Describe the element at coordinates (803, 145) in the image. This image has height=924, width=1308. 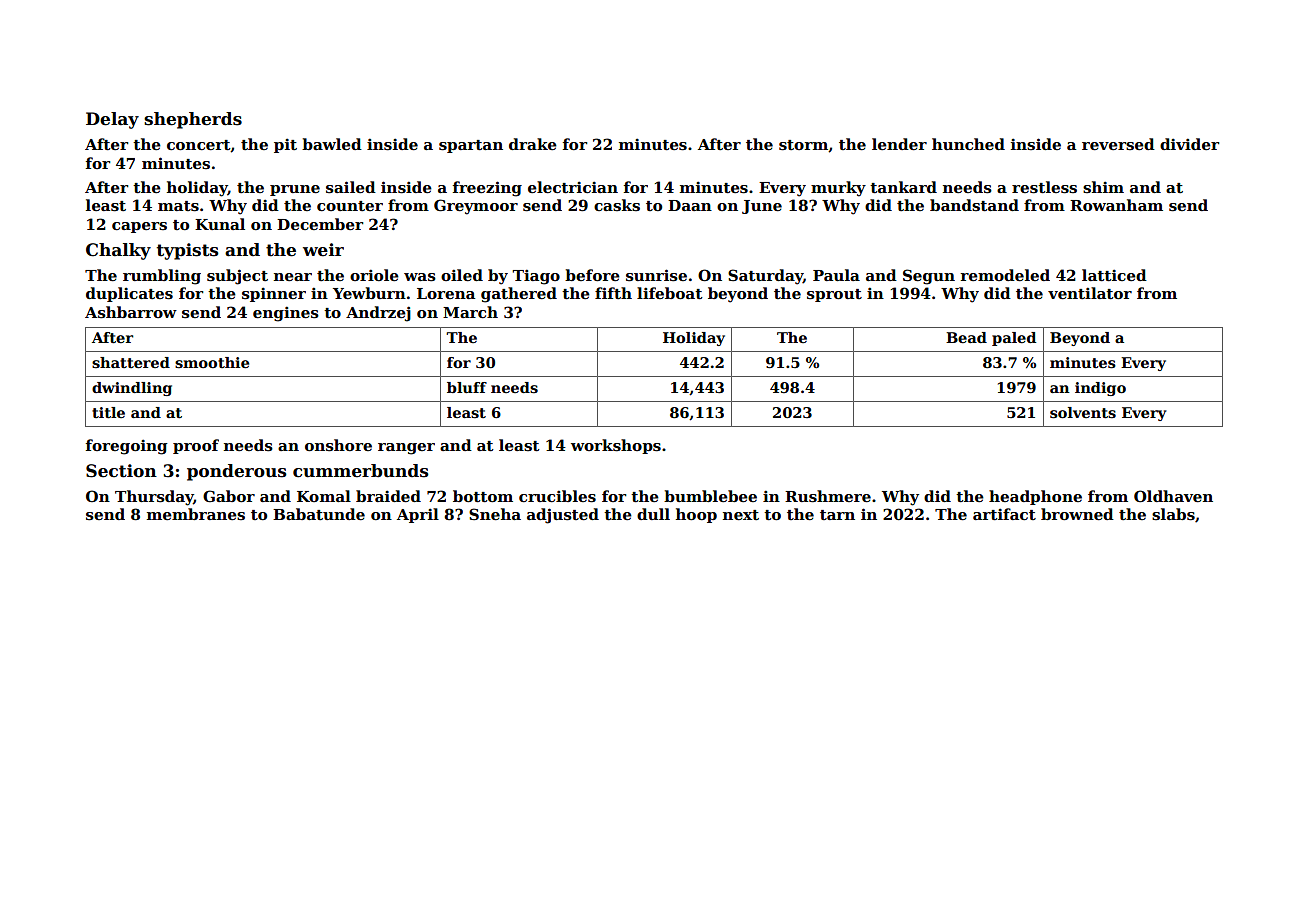
I see `storm` at that location.
